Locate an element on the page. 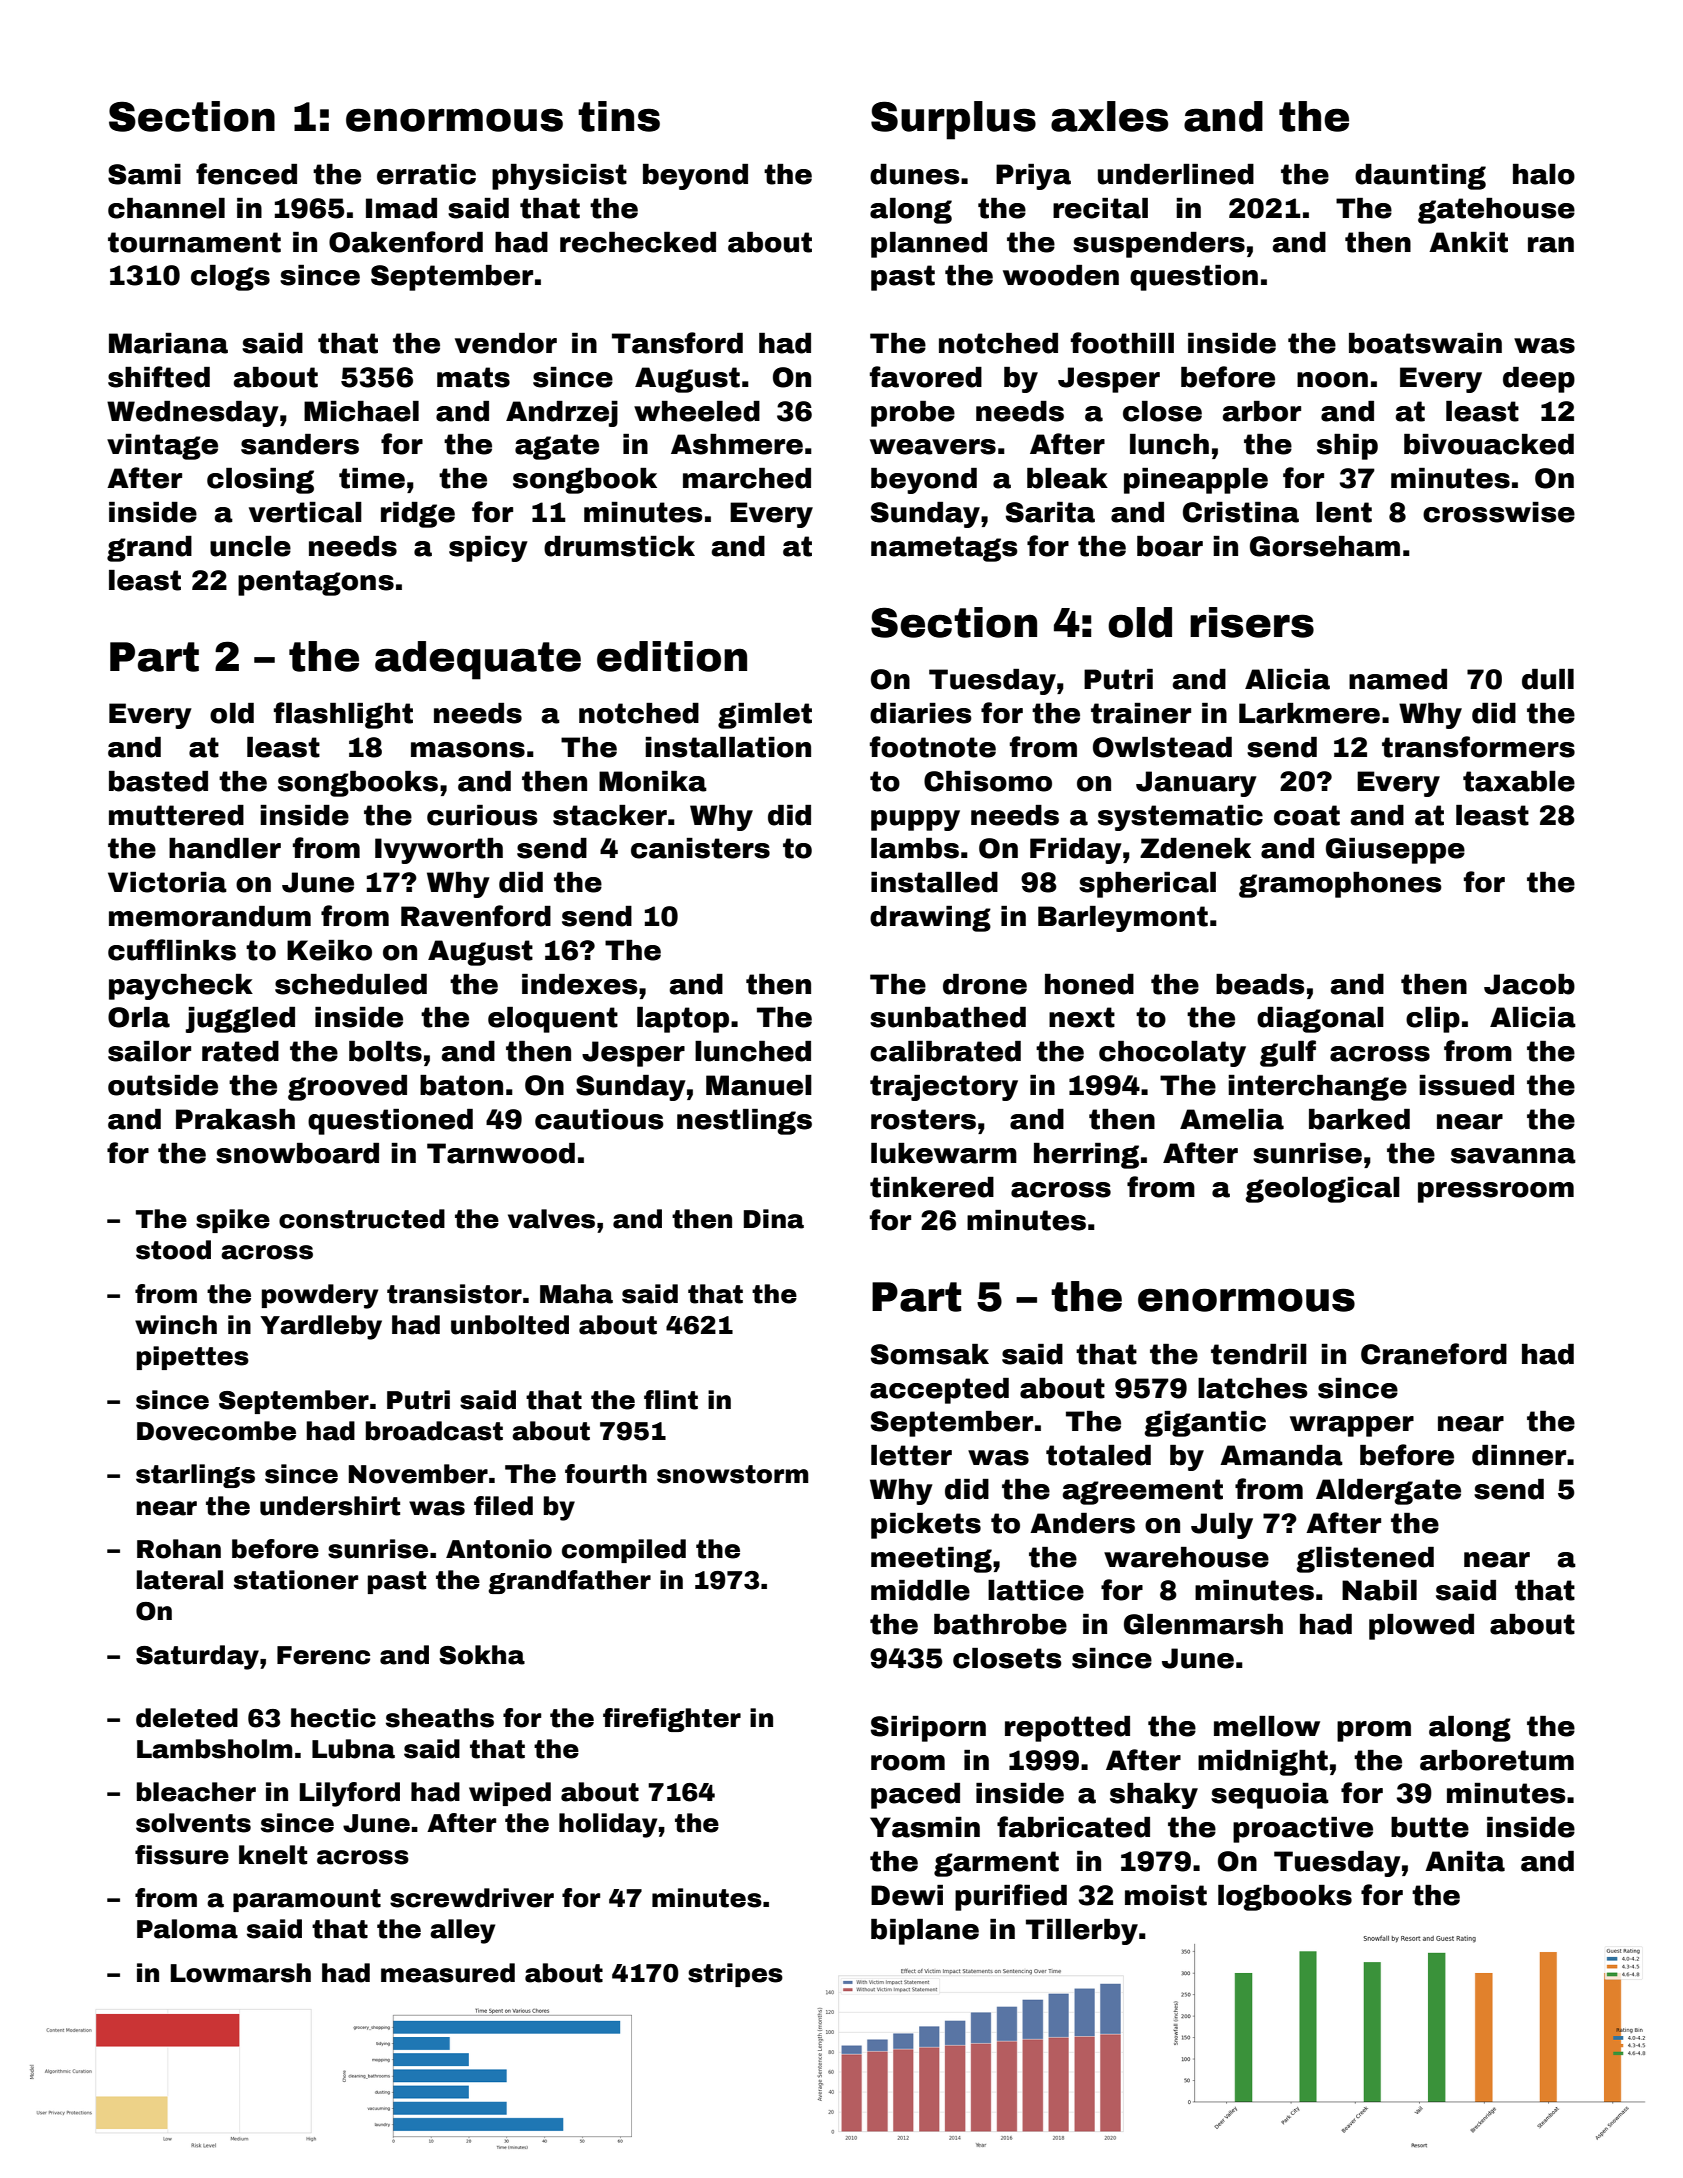 The image size is (1683, 2178). plowed is located at coordinates (1421, 1627).
